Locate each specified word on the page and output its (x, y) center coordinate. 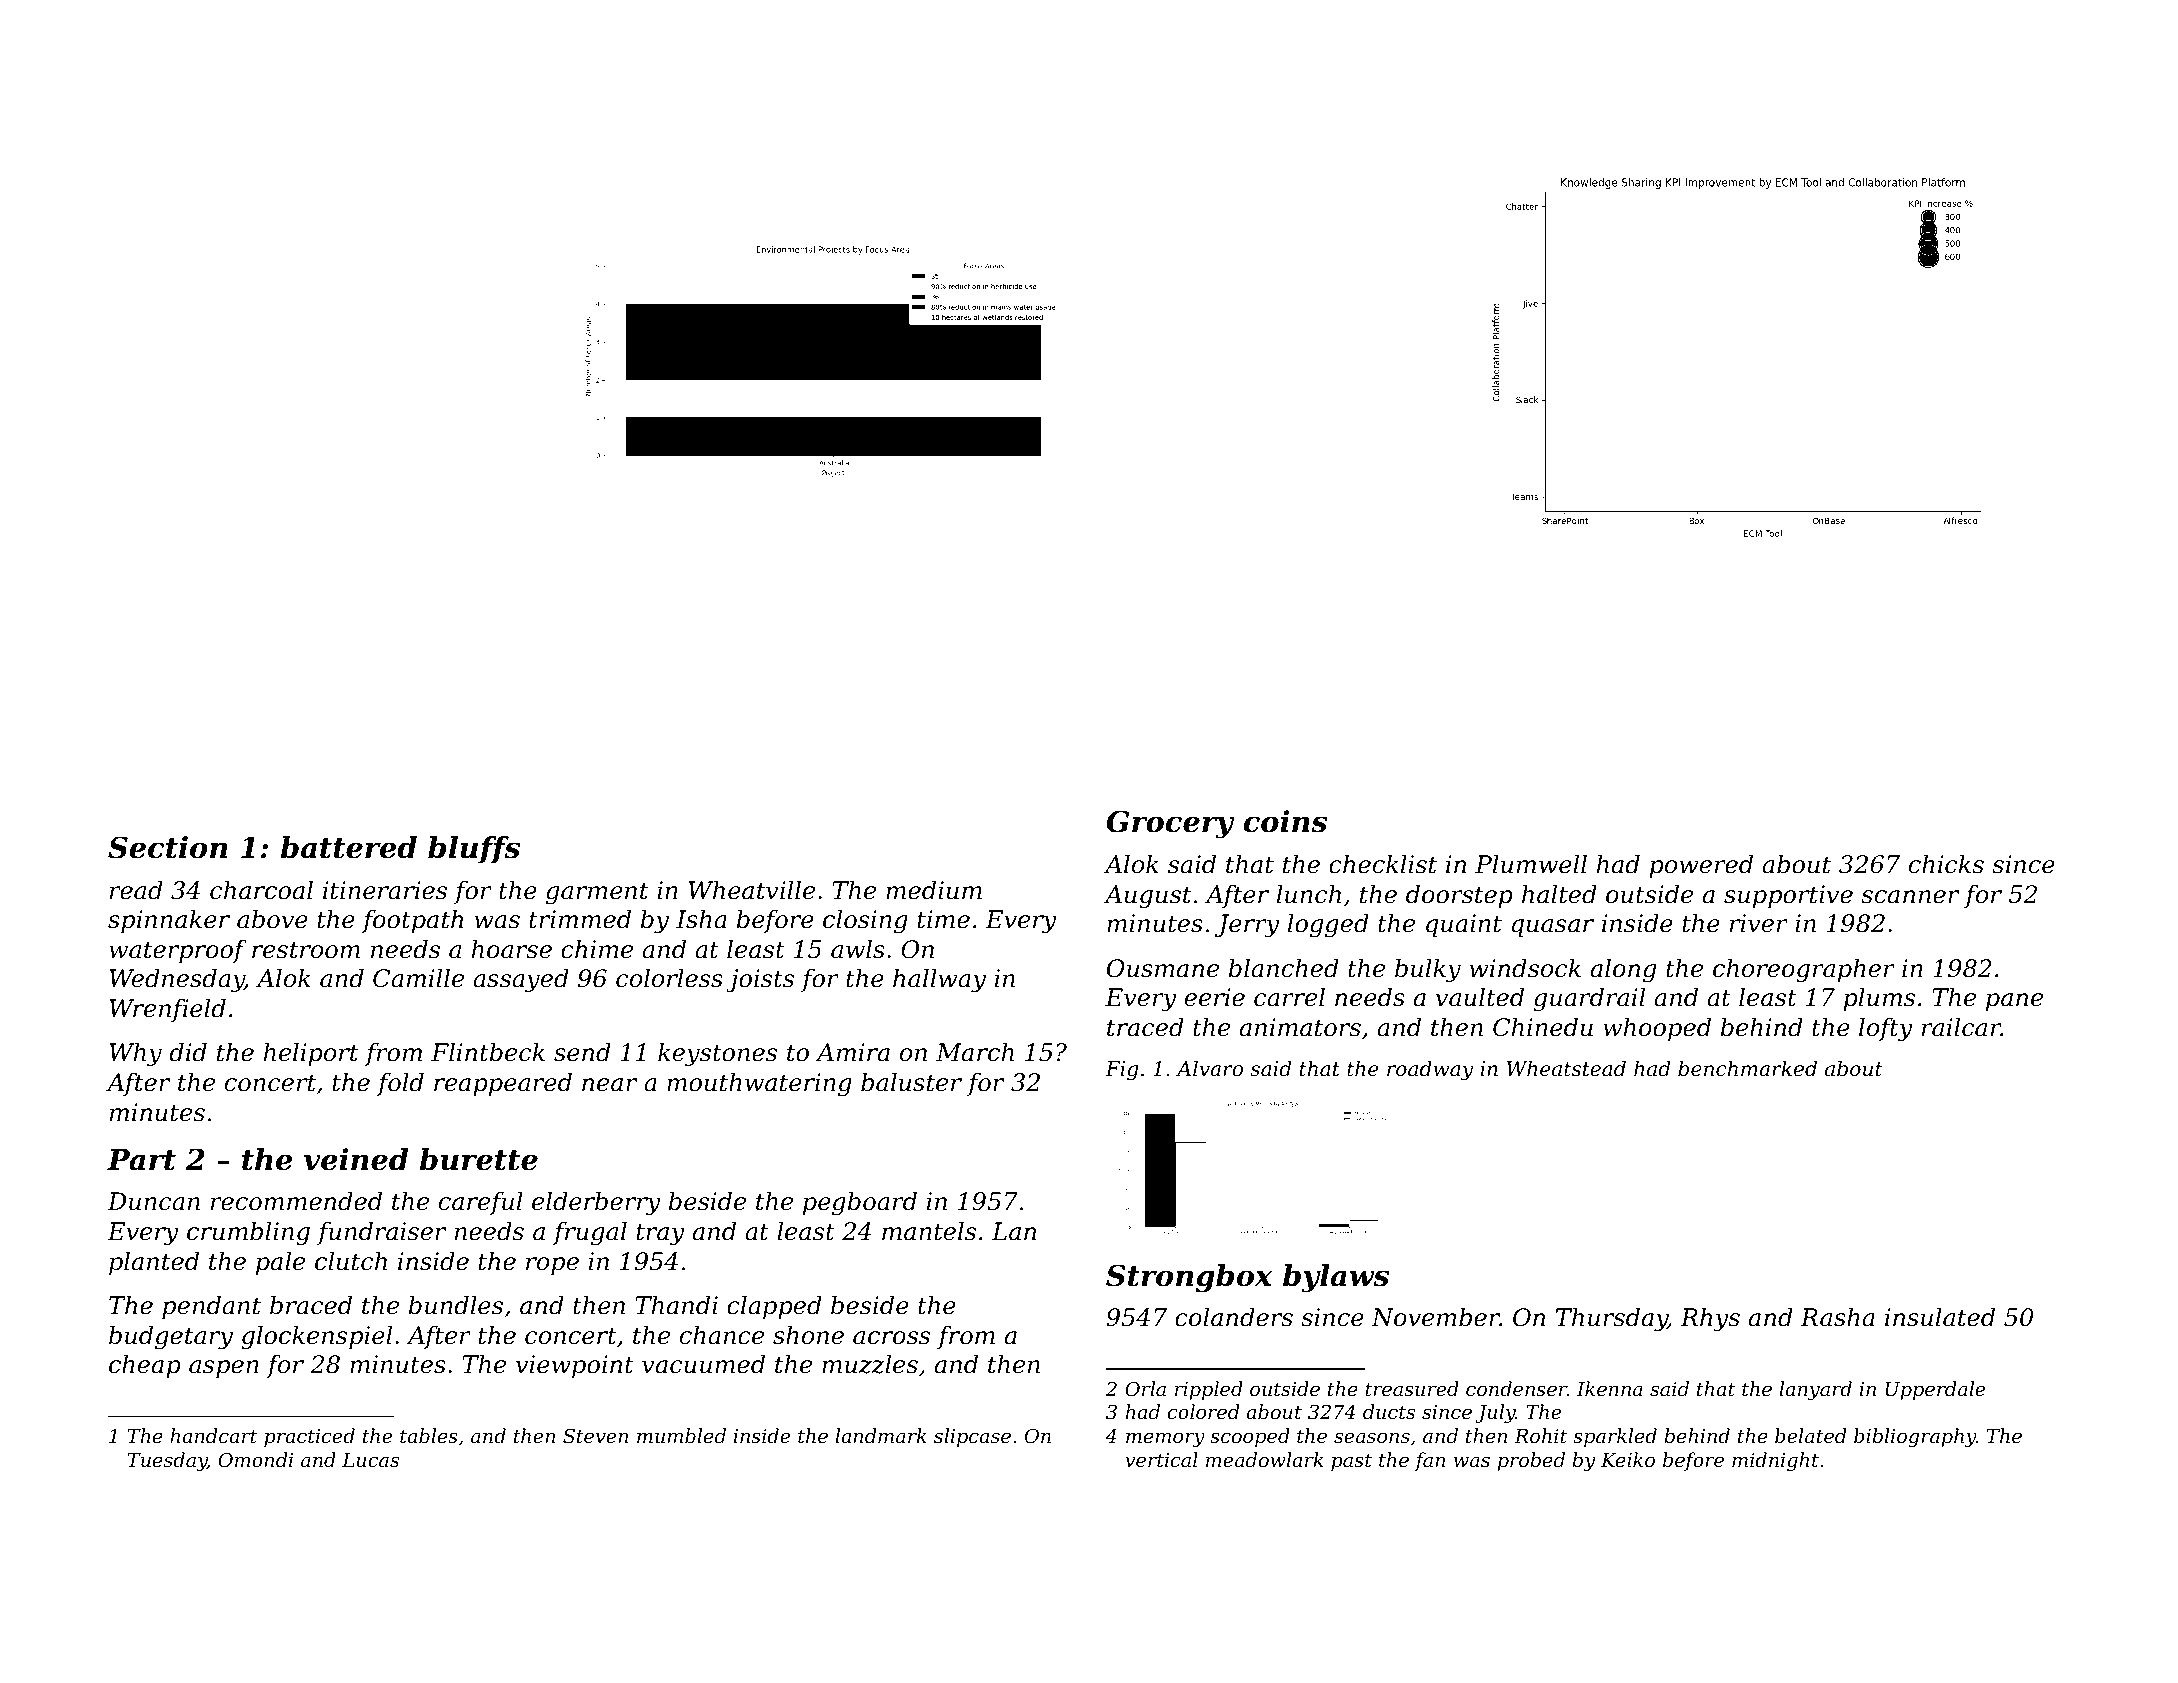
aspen (224, 1369)
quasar (1553, 928)
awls (858, 949)
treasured (1412, 1388)
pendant (211, 1307)
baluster (911, 1082)
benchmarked (1747, 1068)
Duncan (153, 1201)
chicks (1946, 864)
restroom (306, 950)
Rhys (1710, 1319)
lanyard (1815, 1391)
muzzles (870, 1364)
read (136, 890)
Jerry (1247, 926)
